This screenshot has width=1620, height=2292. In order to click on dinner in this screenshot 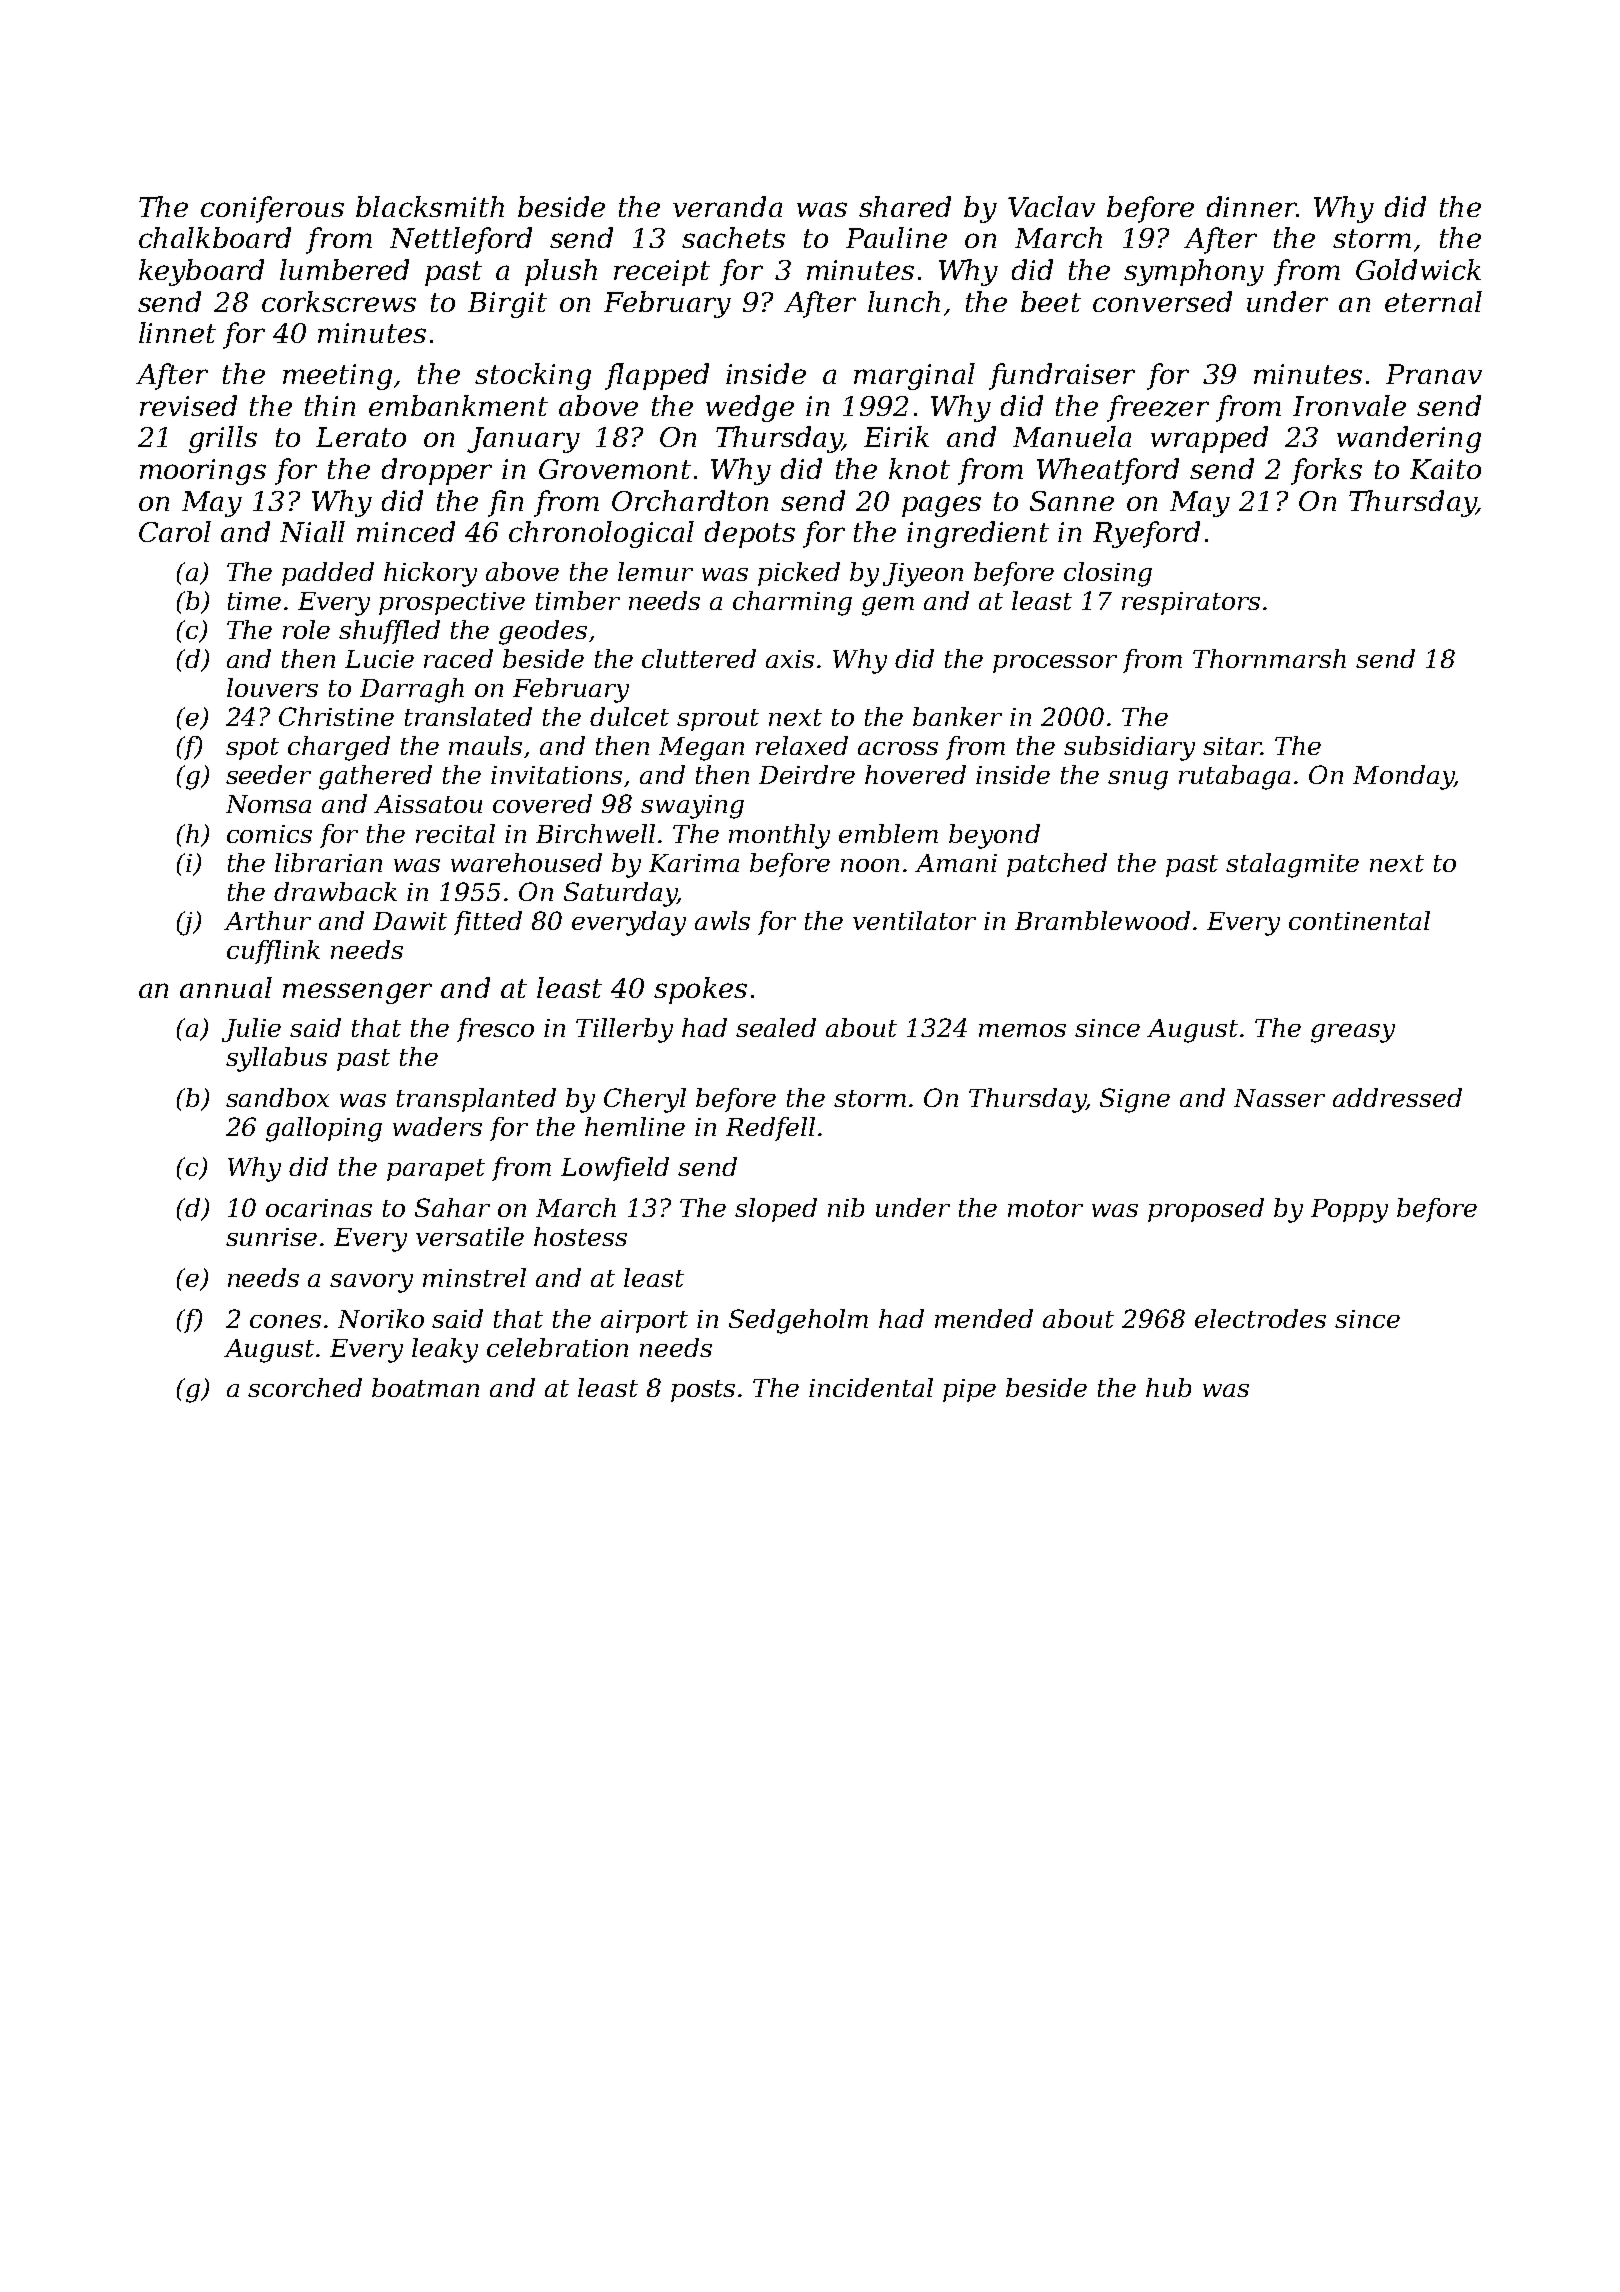, I will do `click(1252, 206)`.
